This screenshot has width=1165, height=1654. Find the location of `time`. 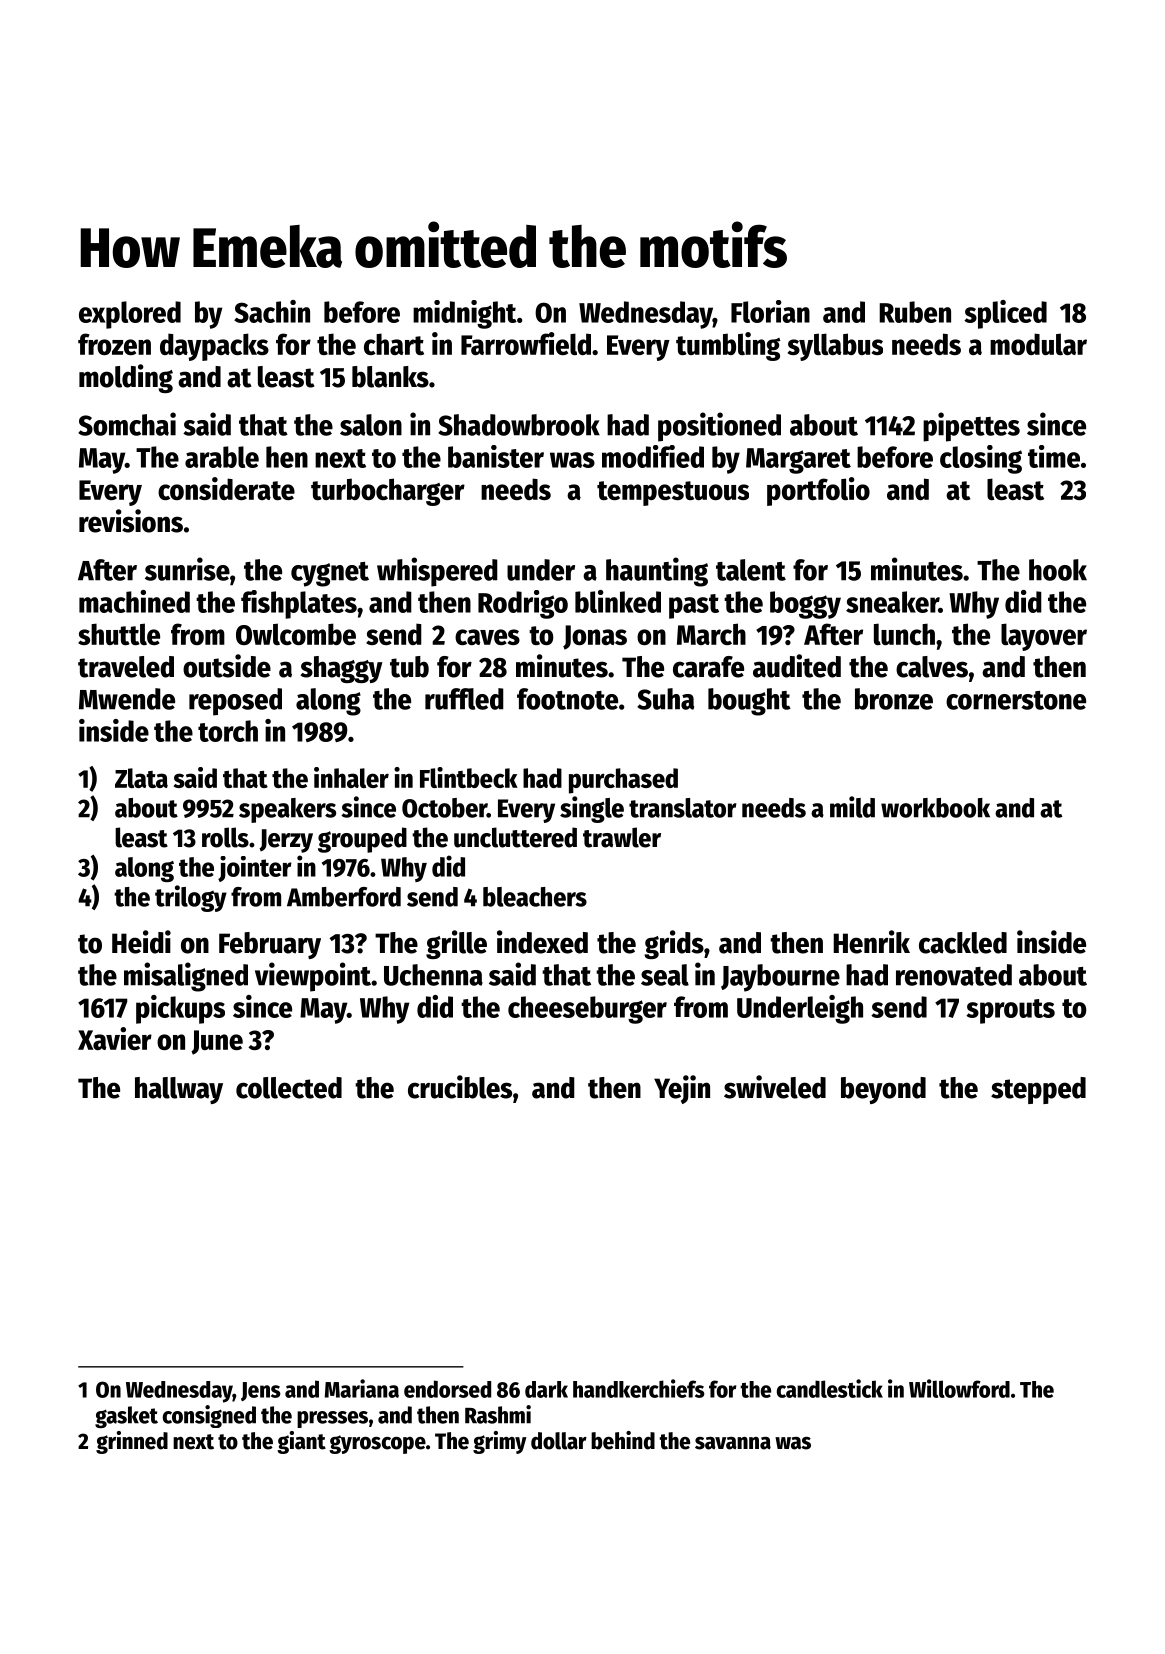

time is located at coordinates (1054, 456).
